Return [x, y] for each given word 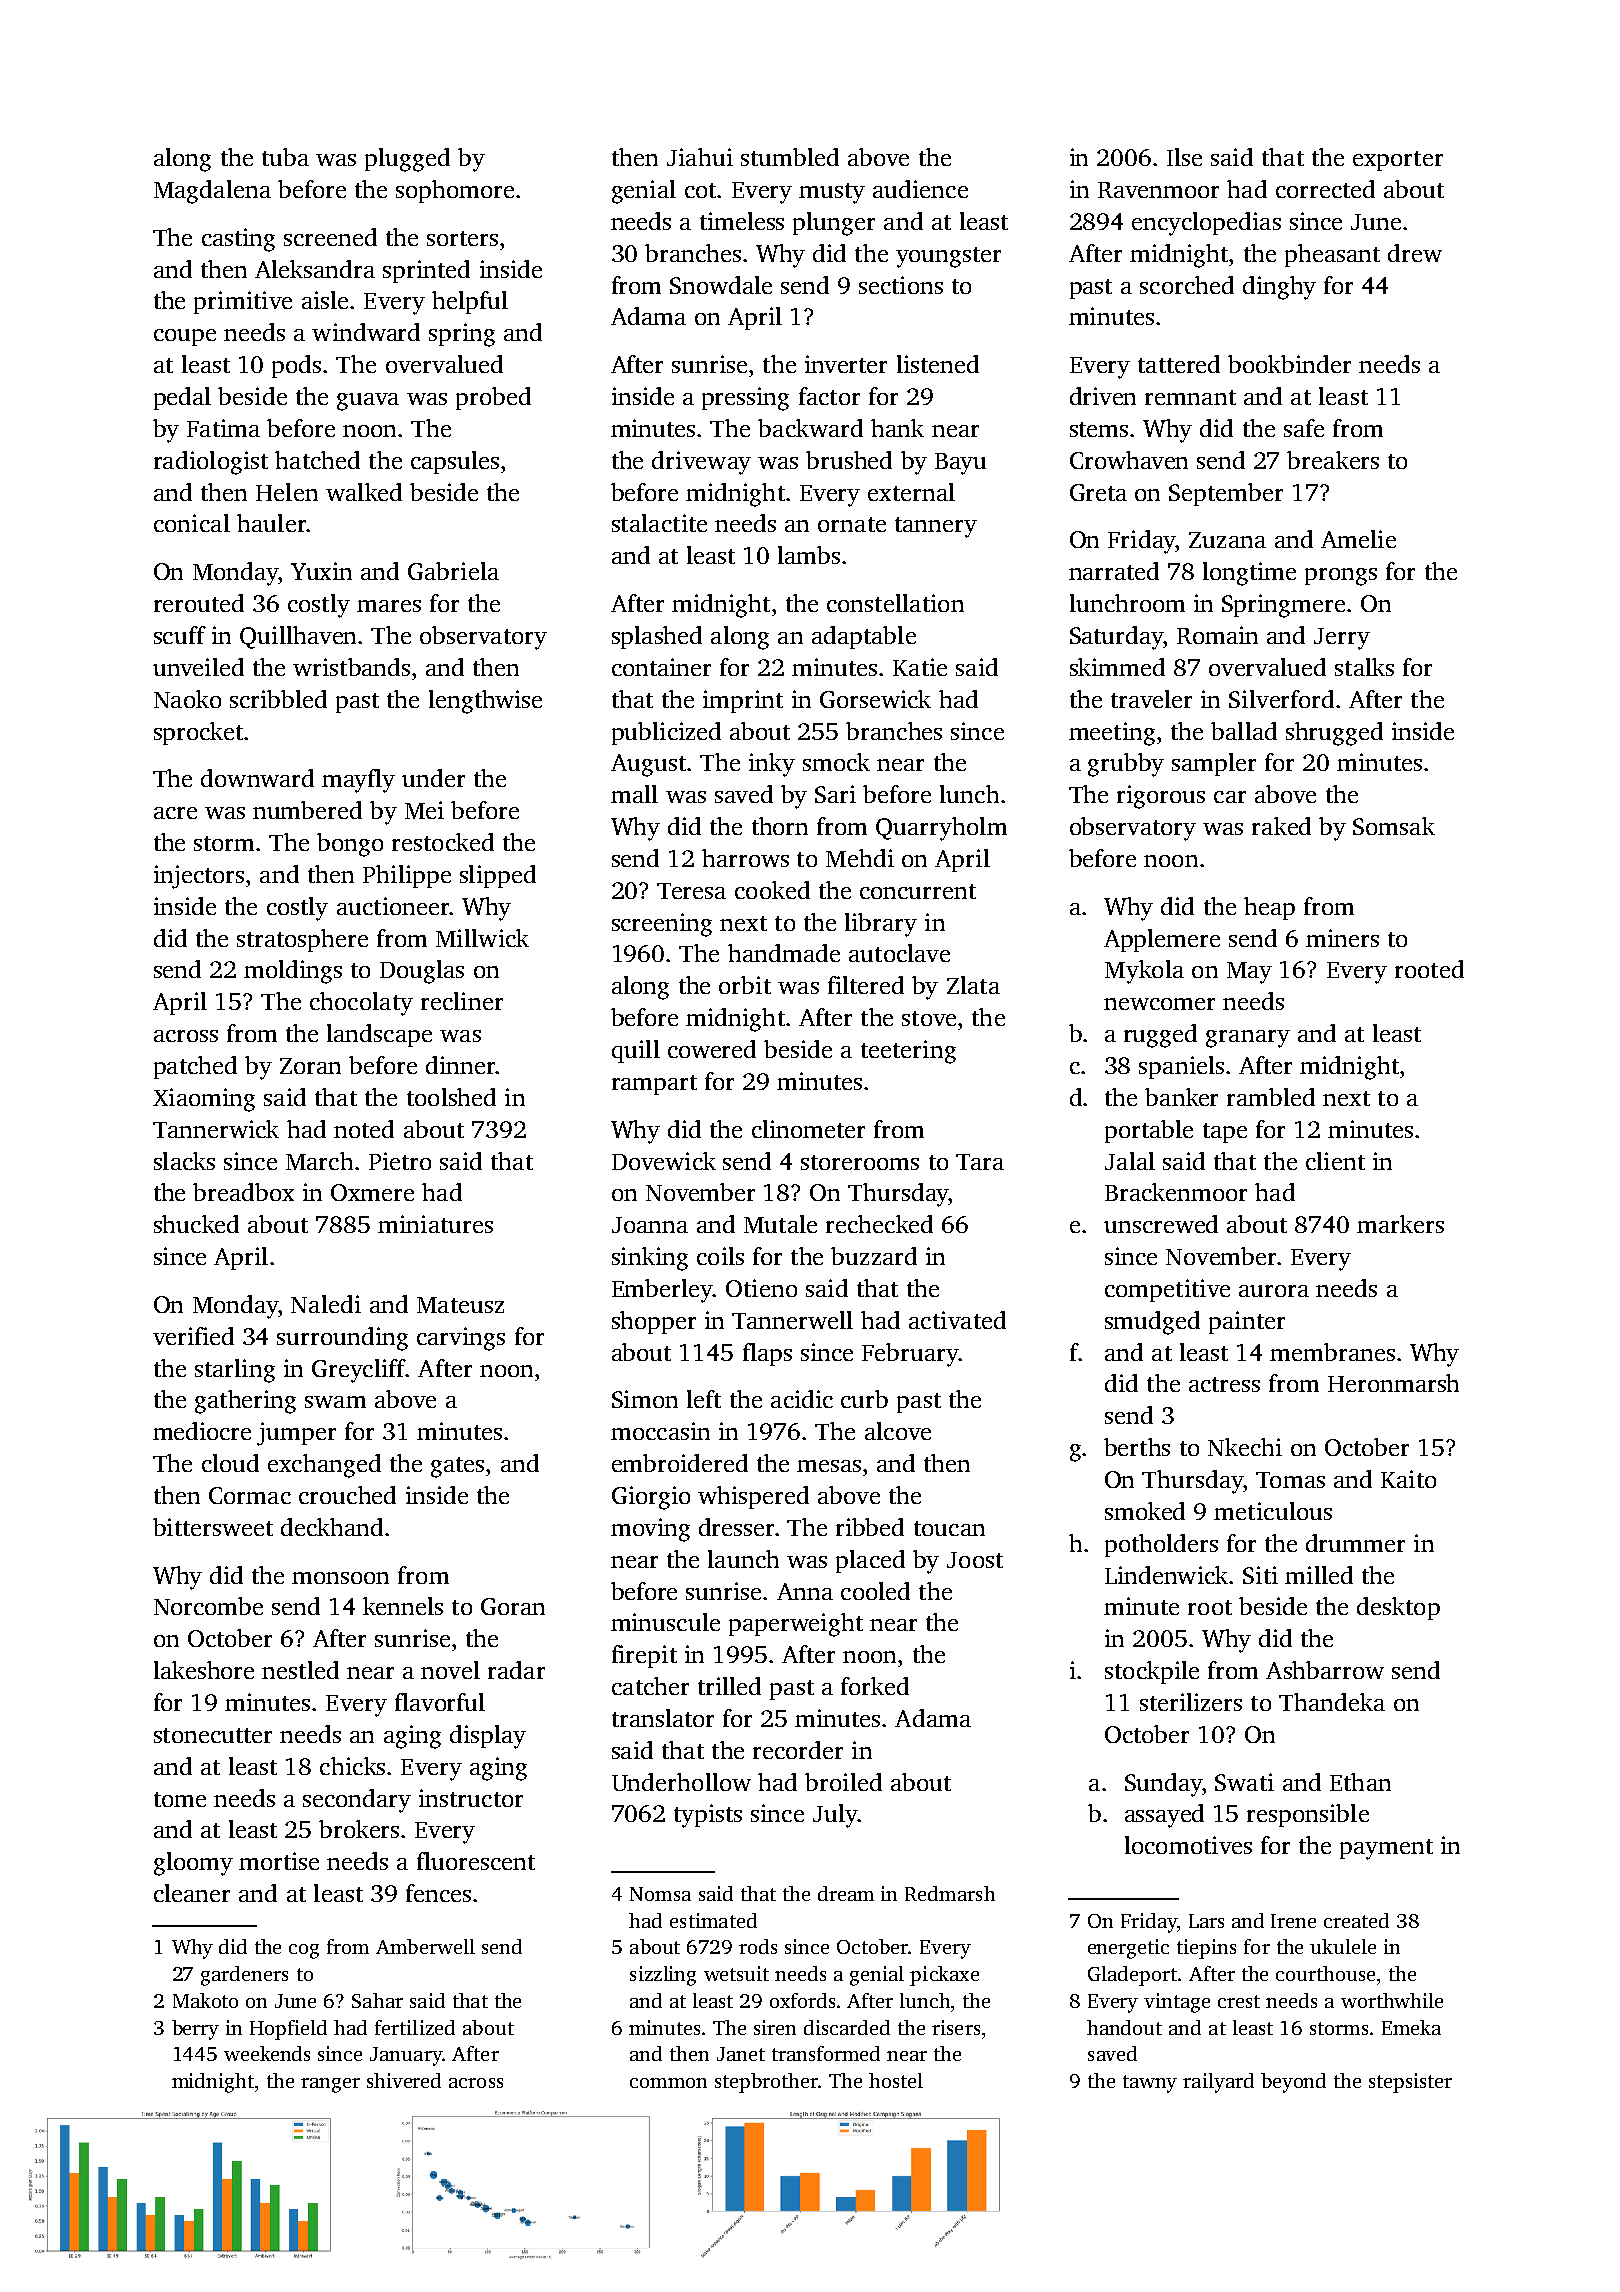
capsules [455, 462]
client [1335, 1161]
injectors [199, 877]
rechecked [879, 1224]
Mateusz [460, 1305]
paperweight [796, 1625]
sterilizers [1191, 1702]
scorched [1187, 285]
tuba [285, 157]
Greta [1098, 492]
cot [700, 190]
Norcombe [208, 1606]
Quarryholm [941, 829]
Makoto [205, 2000]
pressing [745, 399]
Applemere [1162, 940]
